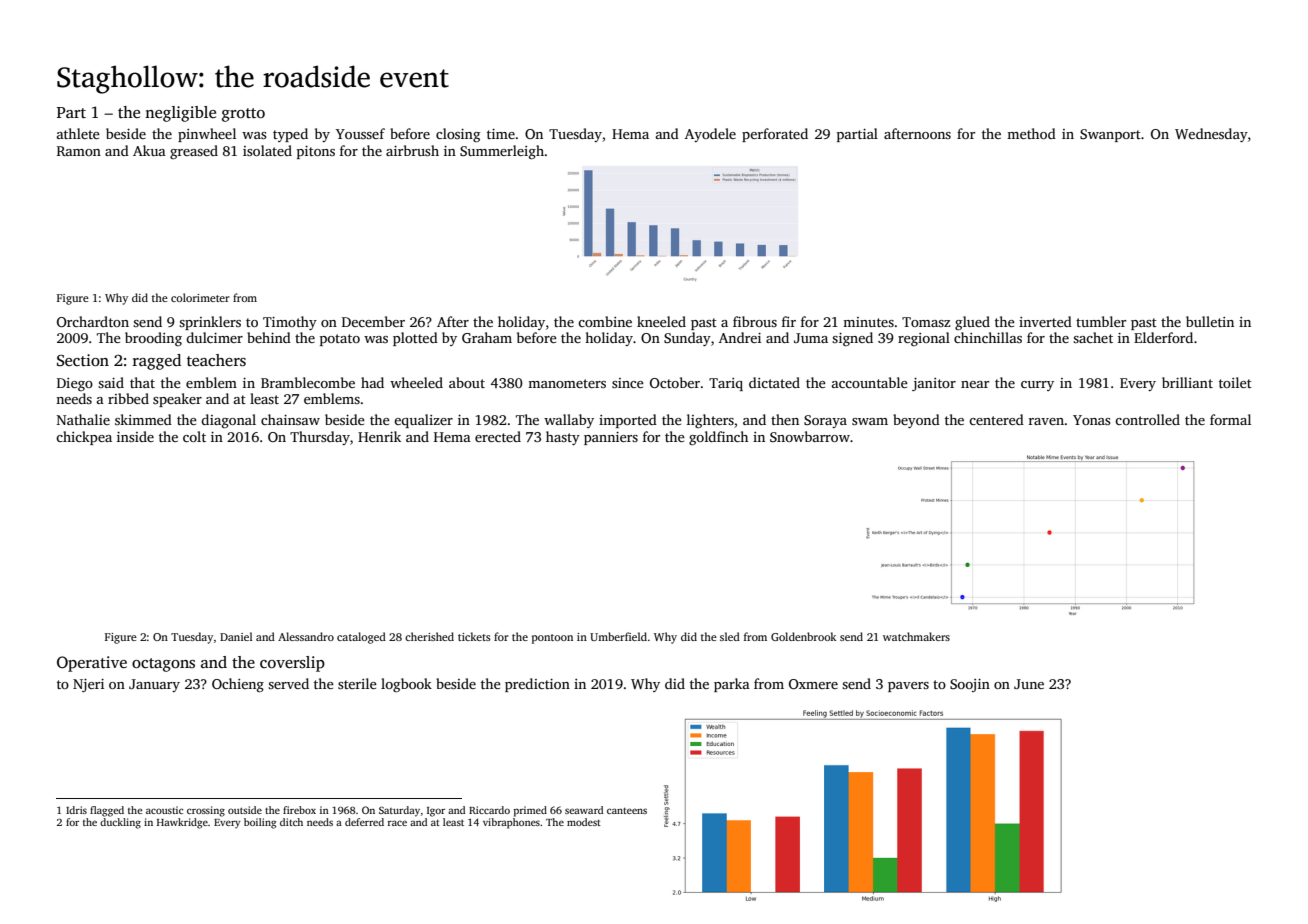 The image size is (1308, 924). I want to click on closing, so click(458, 135).
